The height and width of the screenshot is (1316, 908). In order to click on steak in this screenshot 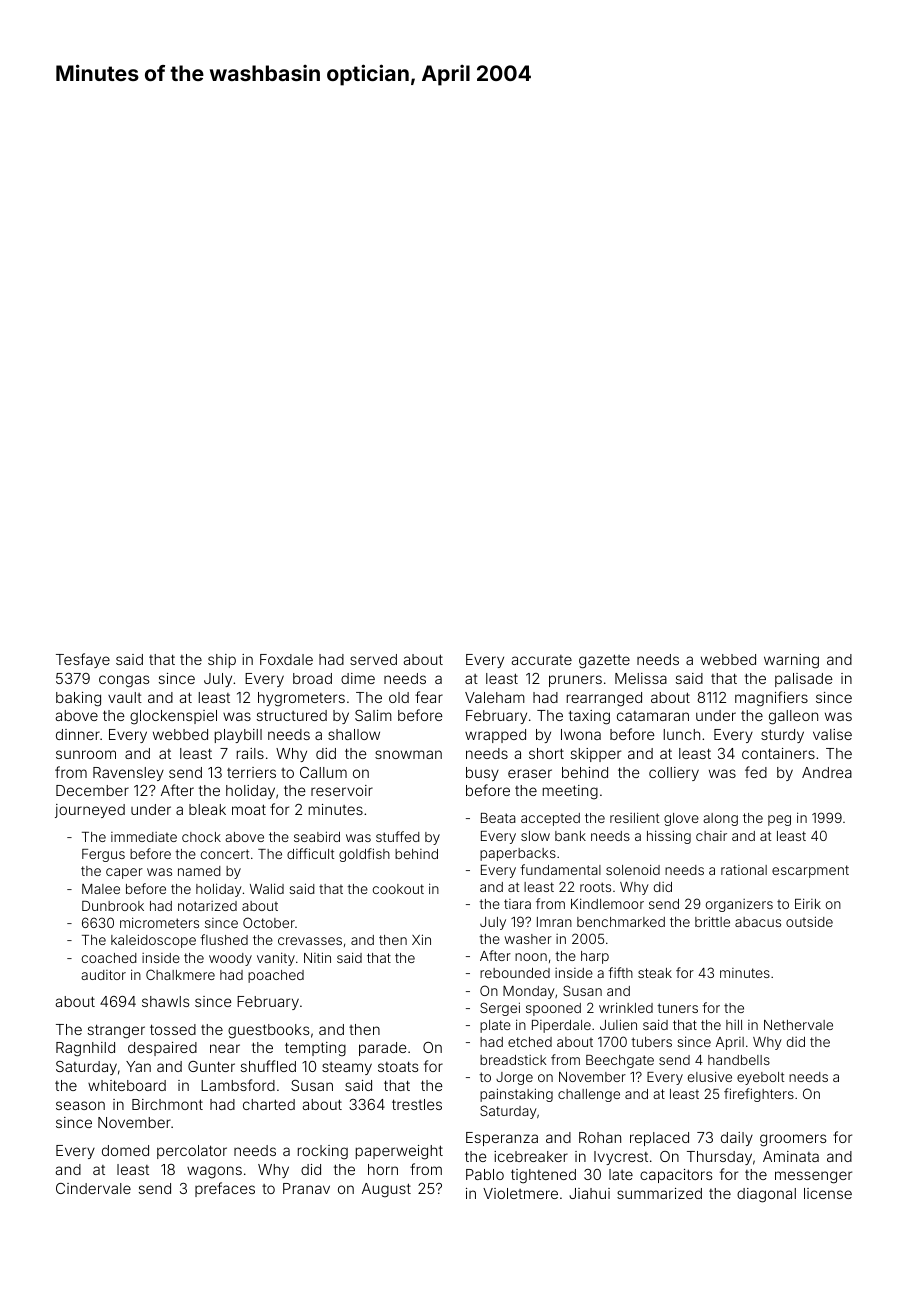, I will do `click(655, 973)`.
